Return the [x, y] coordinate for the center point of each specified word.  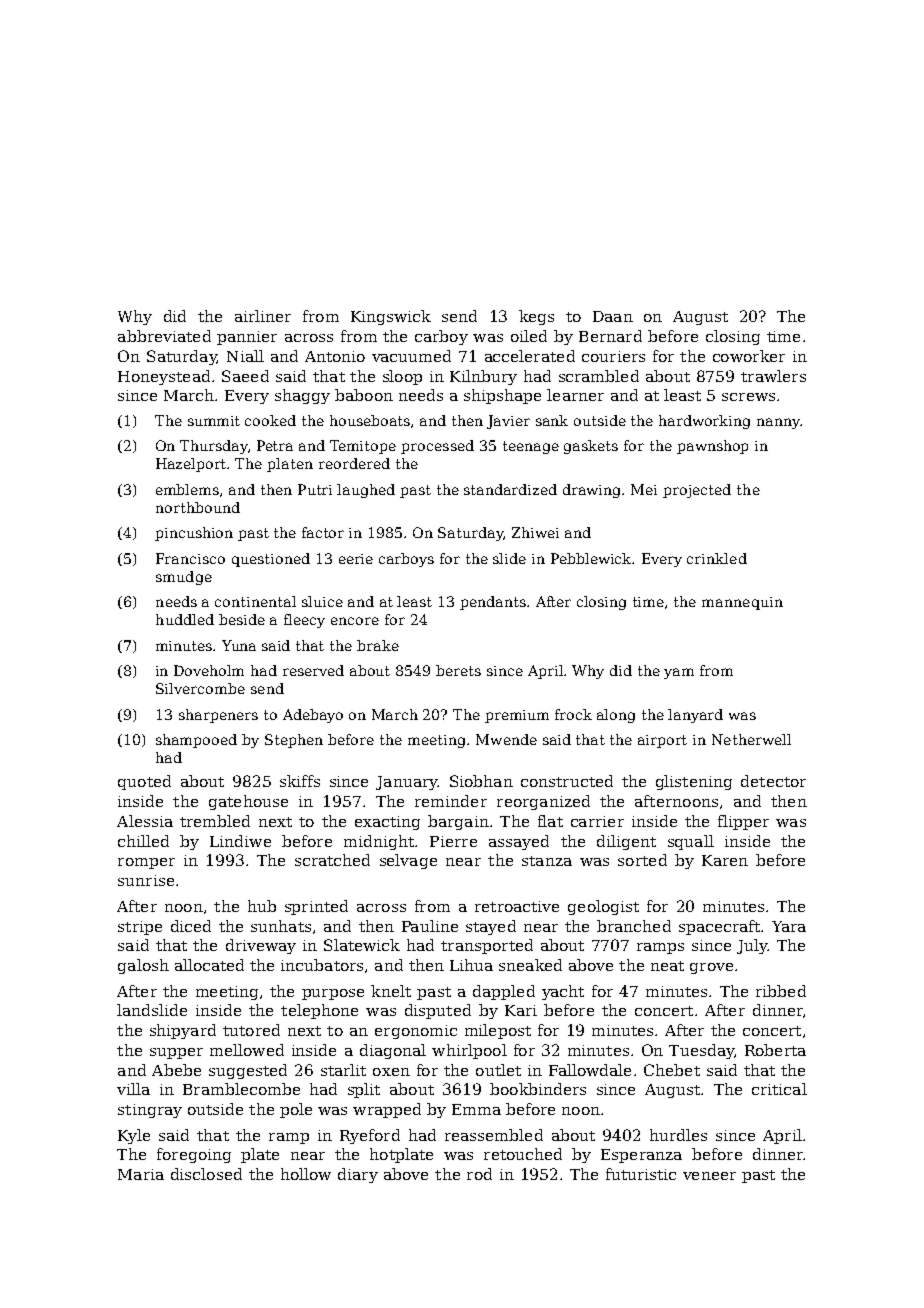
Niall [245, 356]
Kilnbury [483, 377]
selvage [408, 861]
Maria [141, 1174]
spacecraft [719, 927]
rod [479, 1174]
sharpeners [218, 716]
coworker [749, 356]
